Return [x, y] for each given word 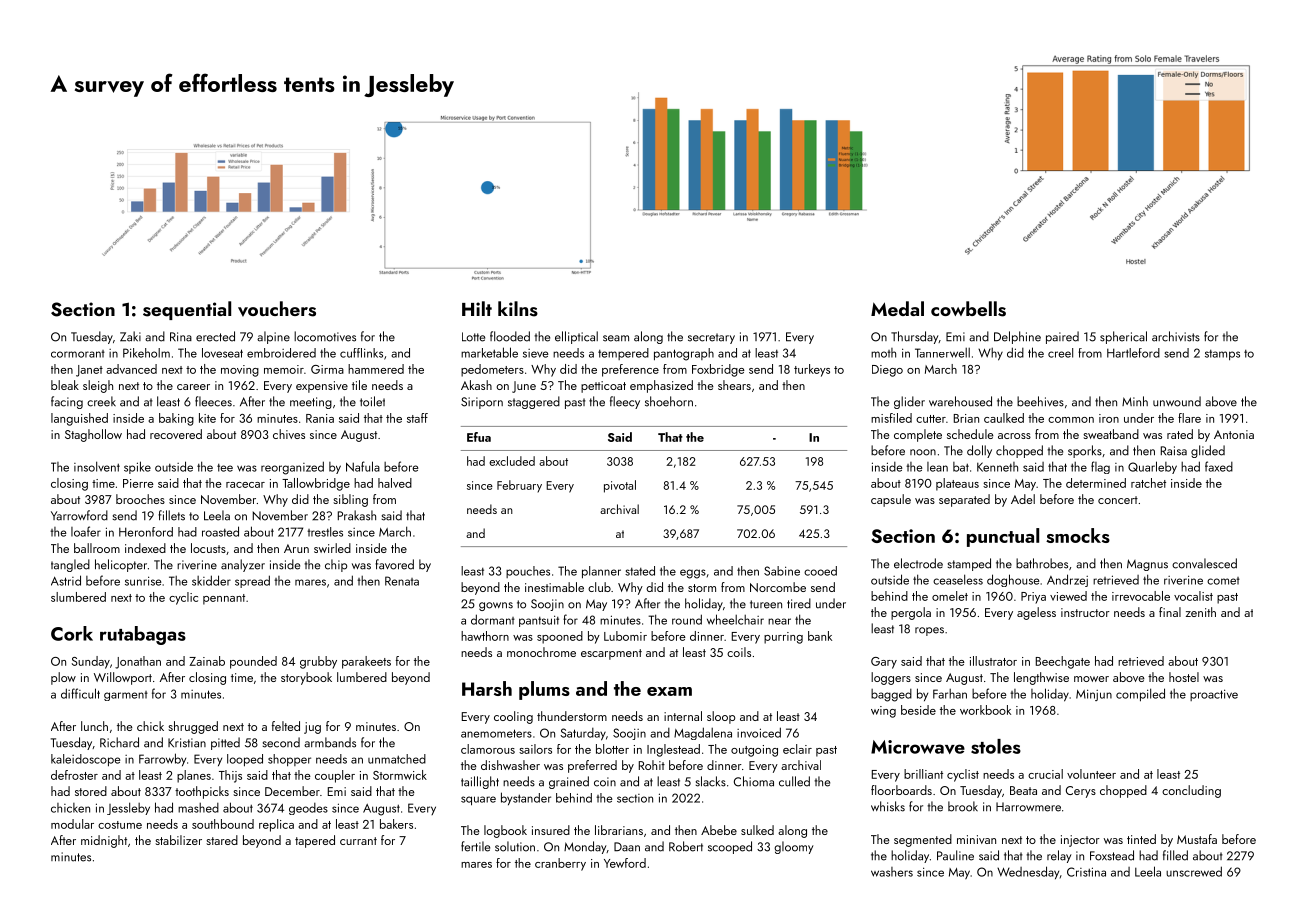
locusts [208, 548]
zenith [1201, 612]
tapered [315, 841]
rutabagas [143, 635]
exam [669, 691]
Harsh [487, 688]
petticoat [603, 387]
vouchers [277, 309]
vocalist [1193, 596]
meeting [311, 403]
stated [640, 571]
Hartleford [1133, 353]
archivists [1176, 336]
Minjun [1094, 695]
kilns [518, 309]
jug [312, 728]
